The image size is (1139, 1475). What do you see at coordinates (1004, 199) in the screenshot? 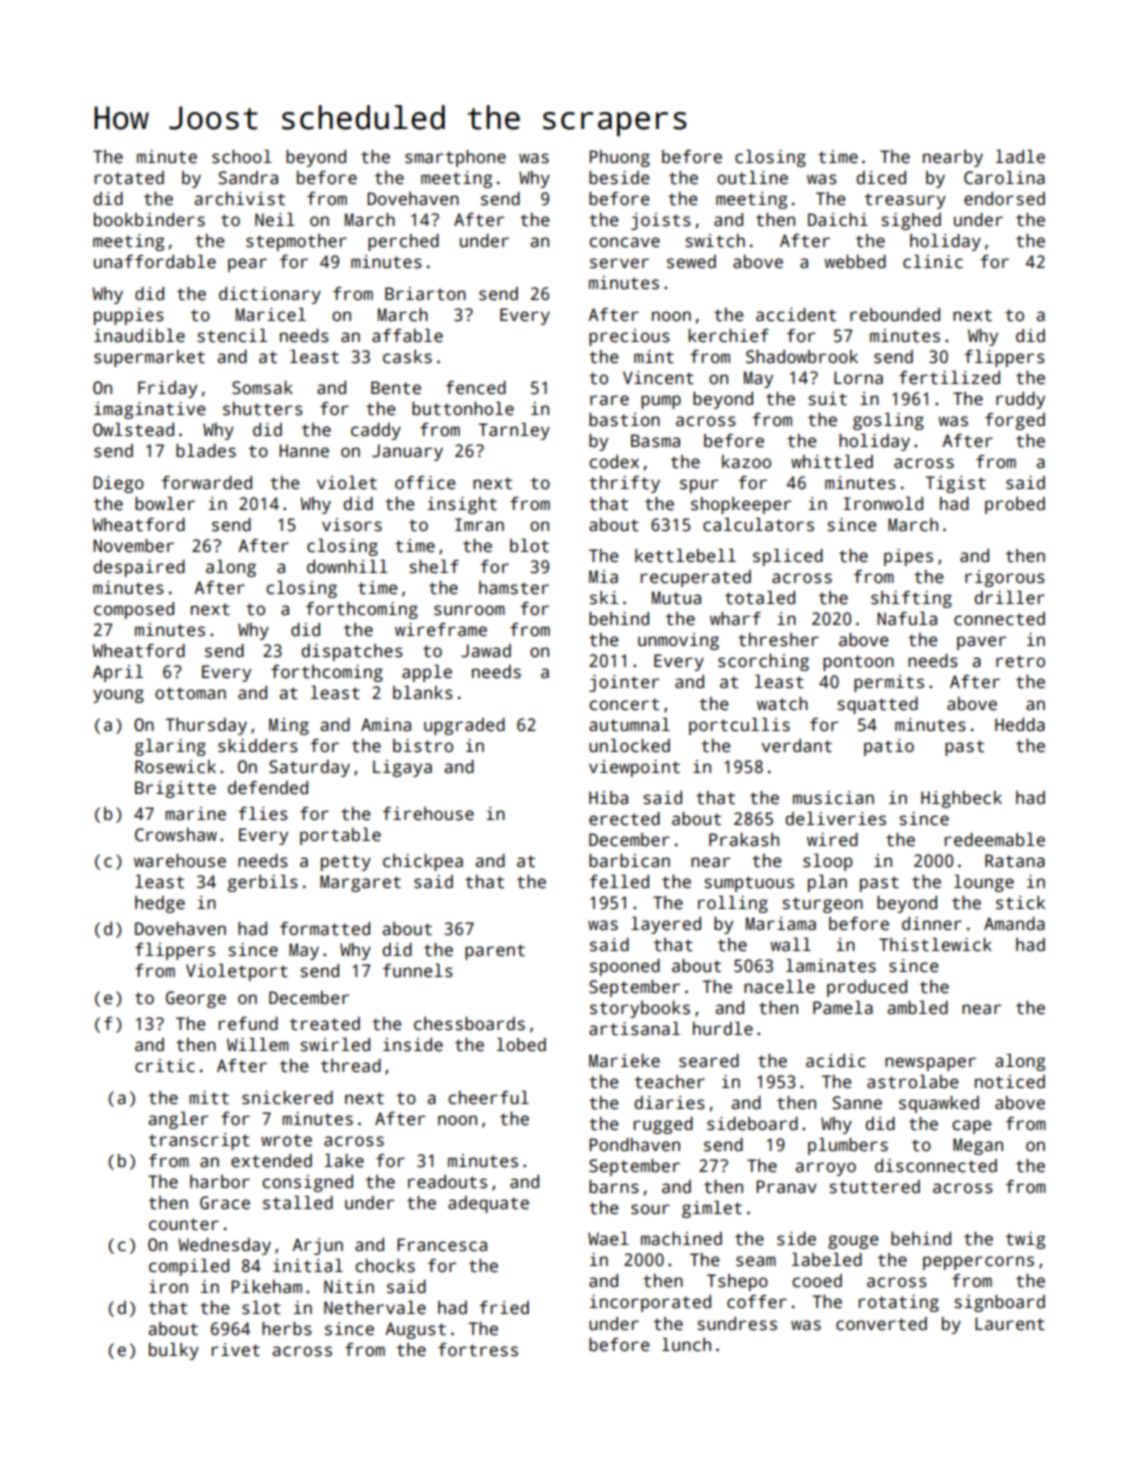
I see `endorsed` at bounding box center [1004, 199].
